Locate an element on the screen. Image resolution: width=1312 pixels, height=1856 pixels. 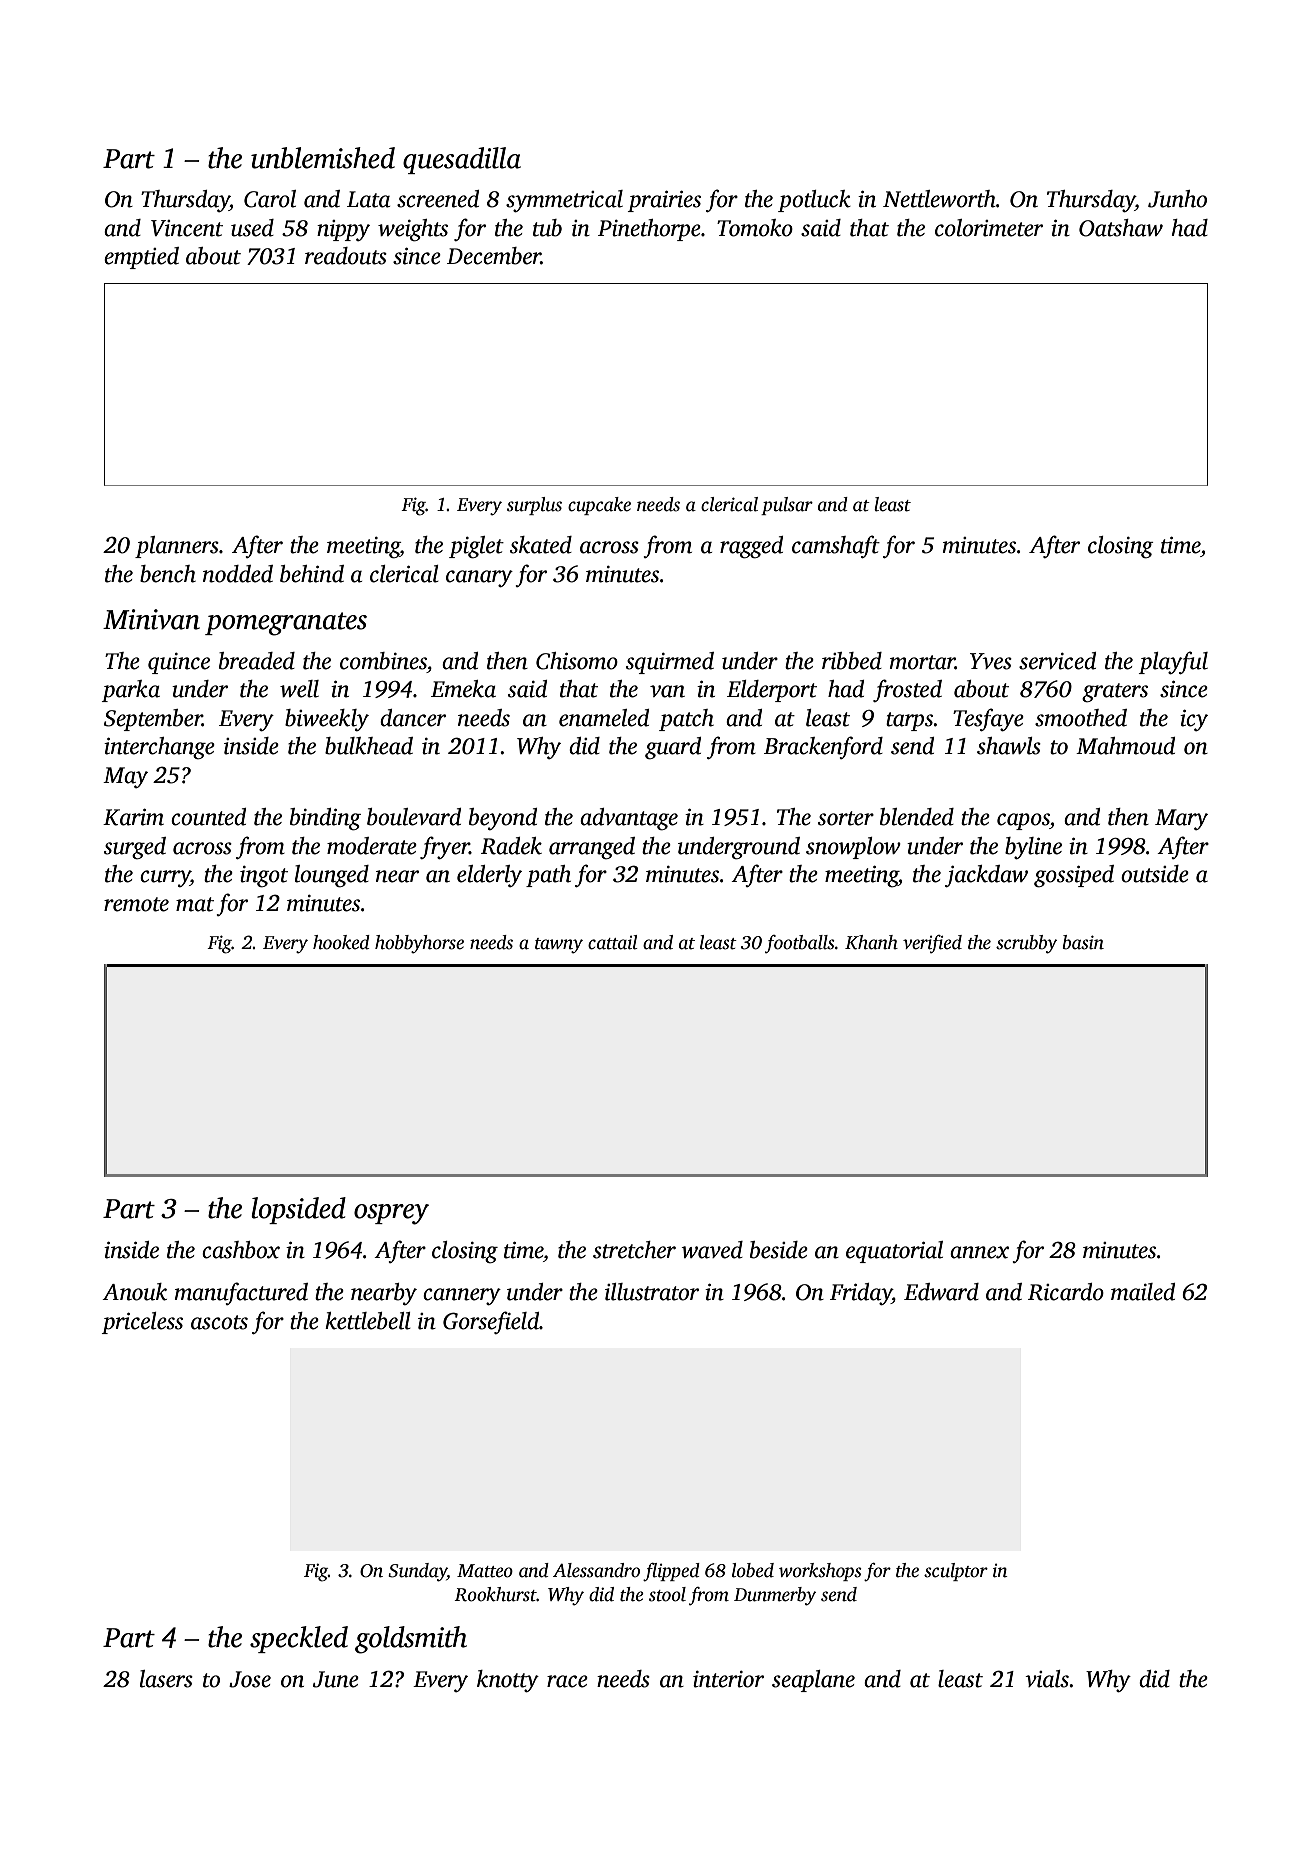
Chisomo is located at coordinates (577, 661).
